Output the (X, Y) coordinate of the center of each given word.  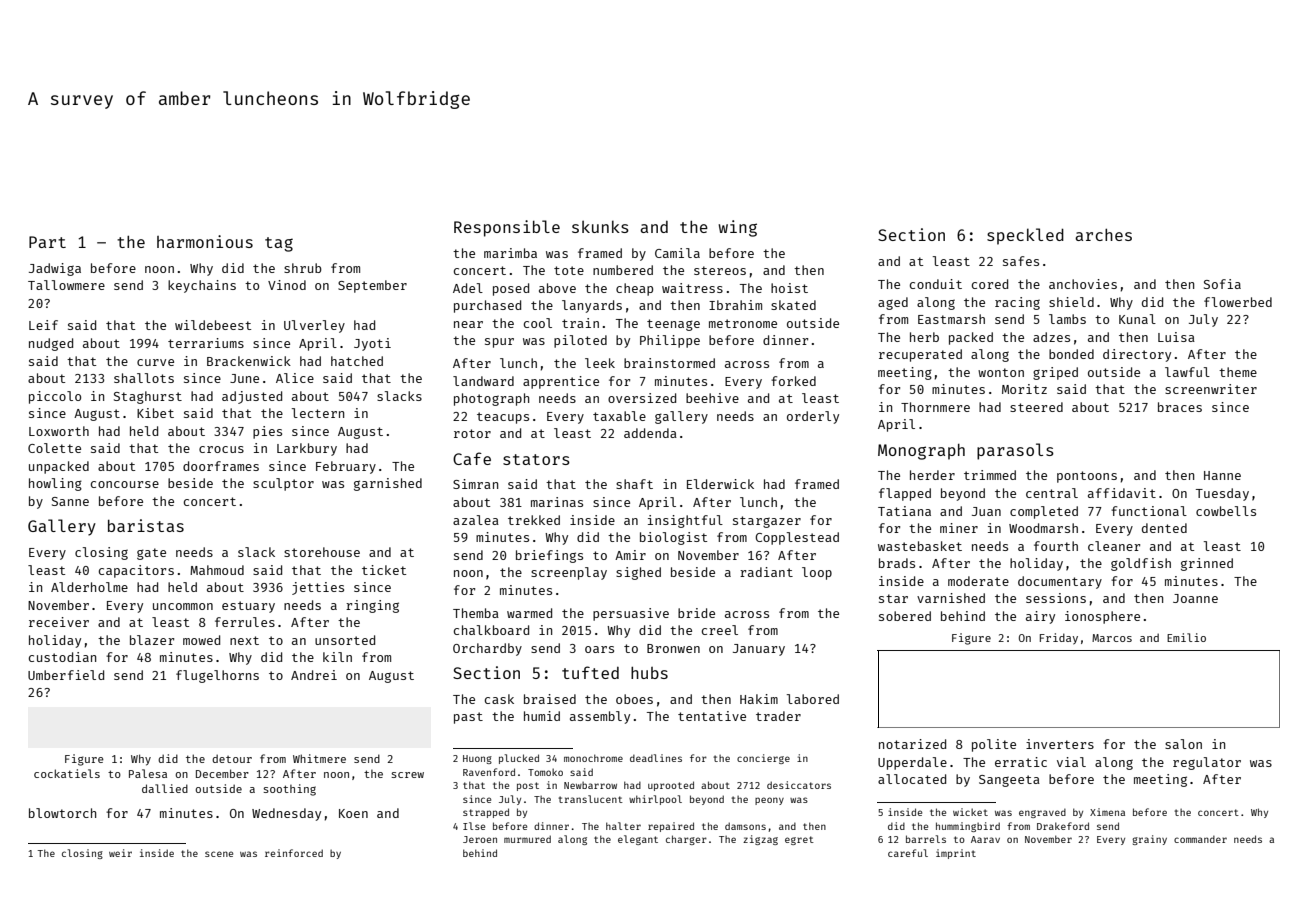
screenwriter (1211, 389)
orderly (813, 417)
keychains (202, 286)
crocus (221, 449)
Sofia (1222, 284)
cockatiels (67, 773)
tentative (712, 716)
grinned (1207, 564)
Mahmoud (217, 570)
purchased (487, 306)
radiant (766, 572)
